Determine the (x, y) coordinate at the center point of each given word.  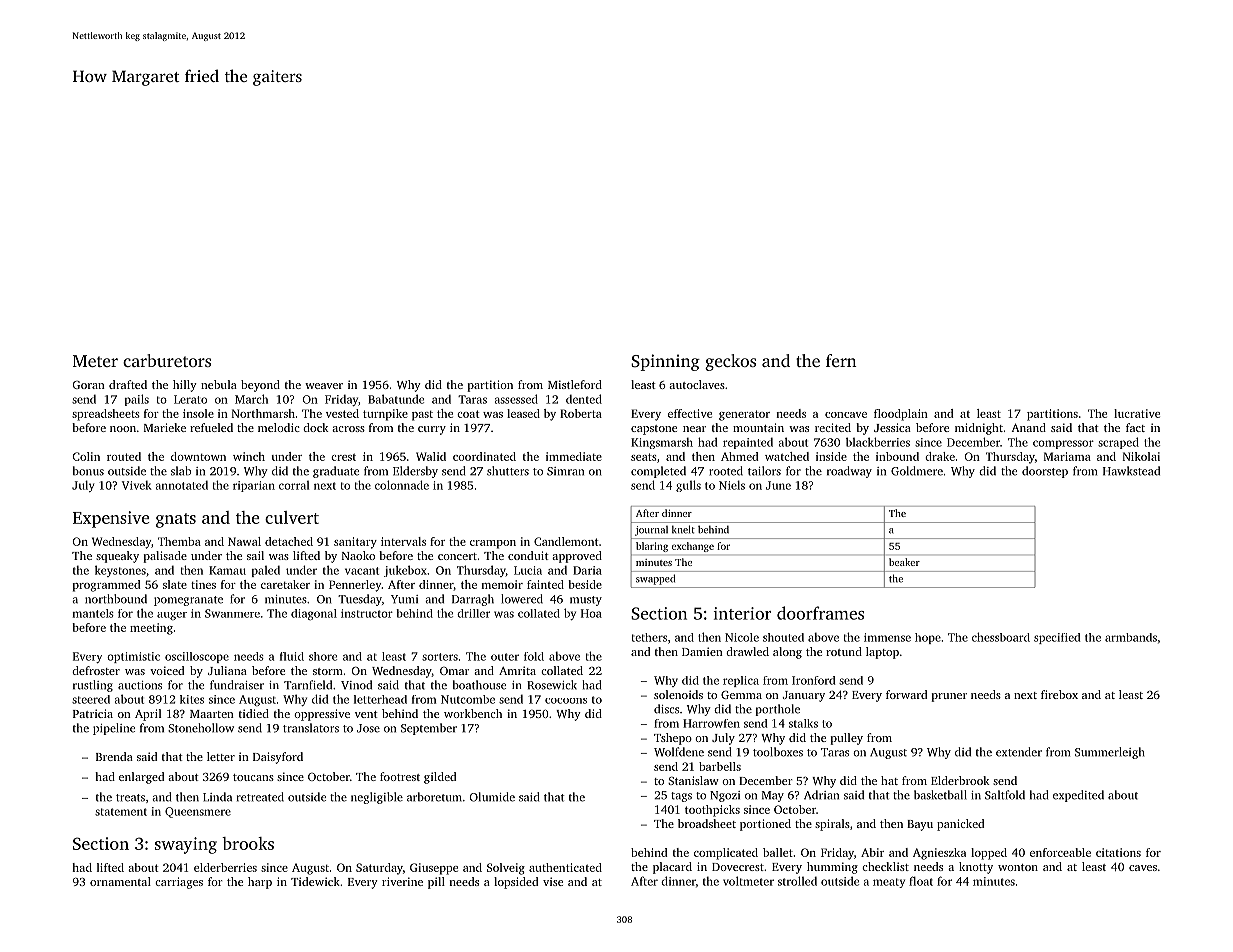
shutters (508, 471)
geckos (730, 362)
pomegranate (188, 601)
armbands (1131, 637)
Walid (431, 456)
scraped (1118, 443)
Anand (1029, 427)
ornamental (120, 881)
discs (666, 709)
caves (1143, 868)
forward (906, 694)
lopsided (516, 883)
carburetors (167, 360)
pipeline (114, 729)
